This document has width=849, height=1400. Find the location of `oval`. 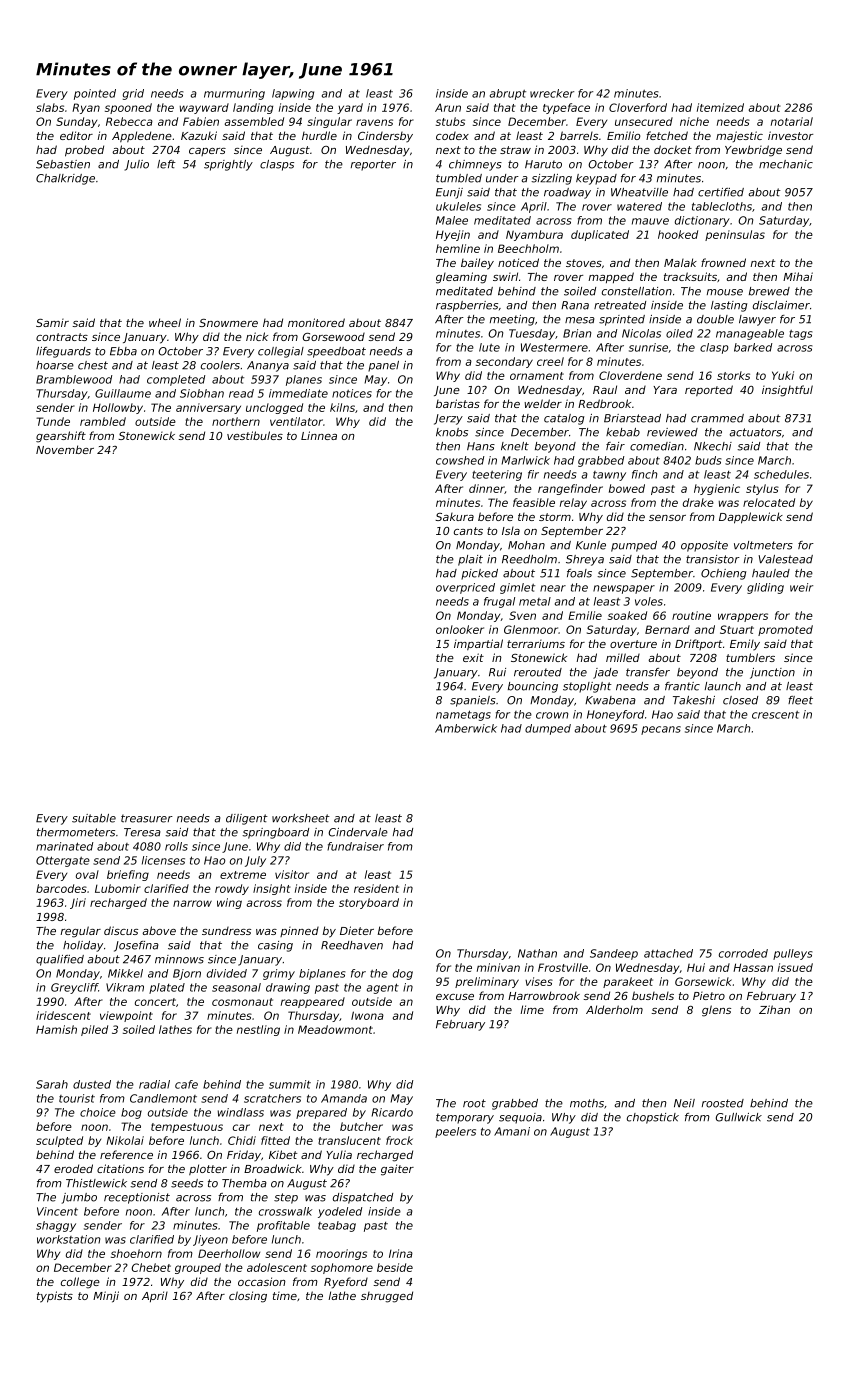

oval is located at coordinates (87, 874).
